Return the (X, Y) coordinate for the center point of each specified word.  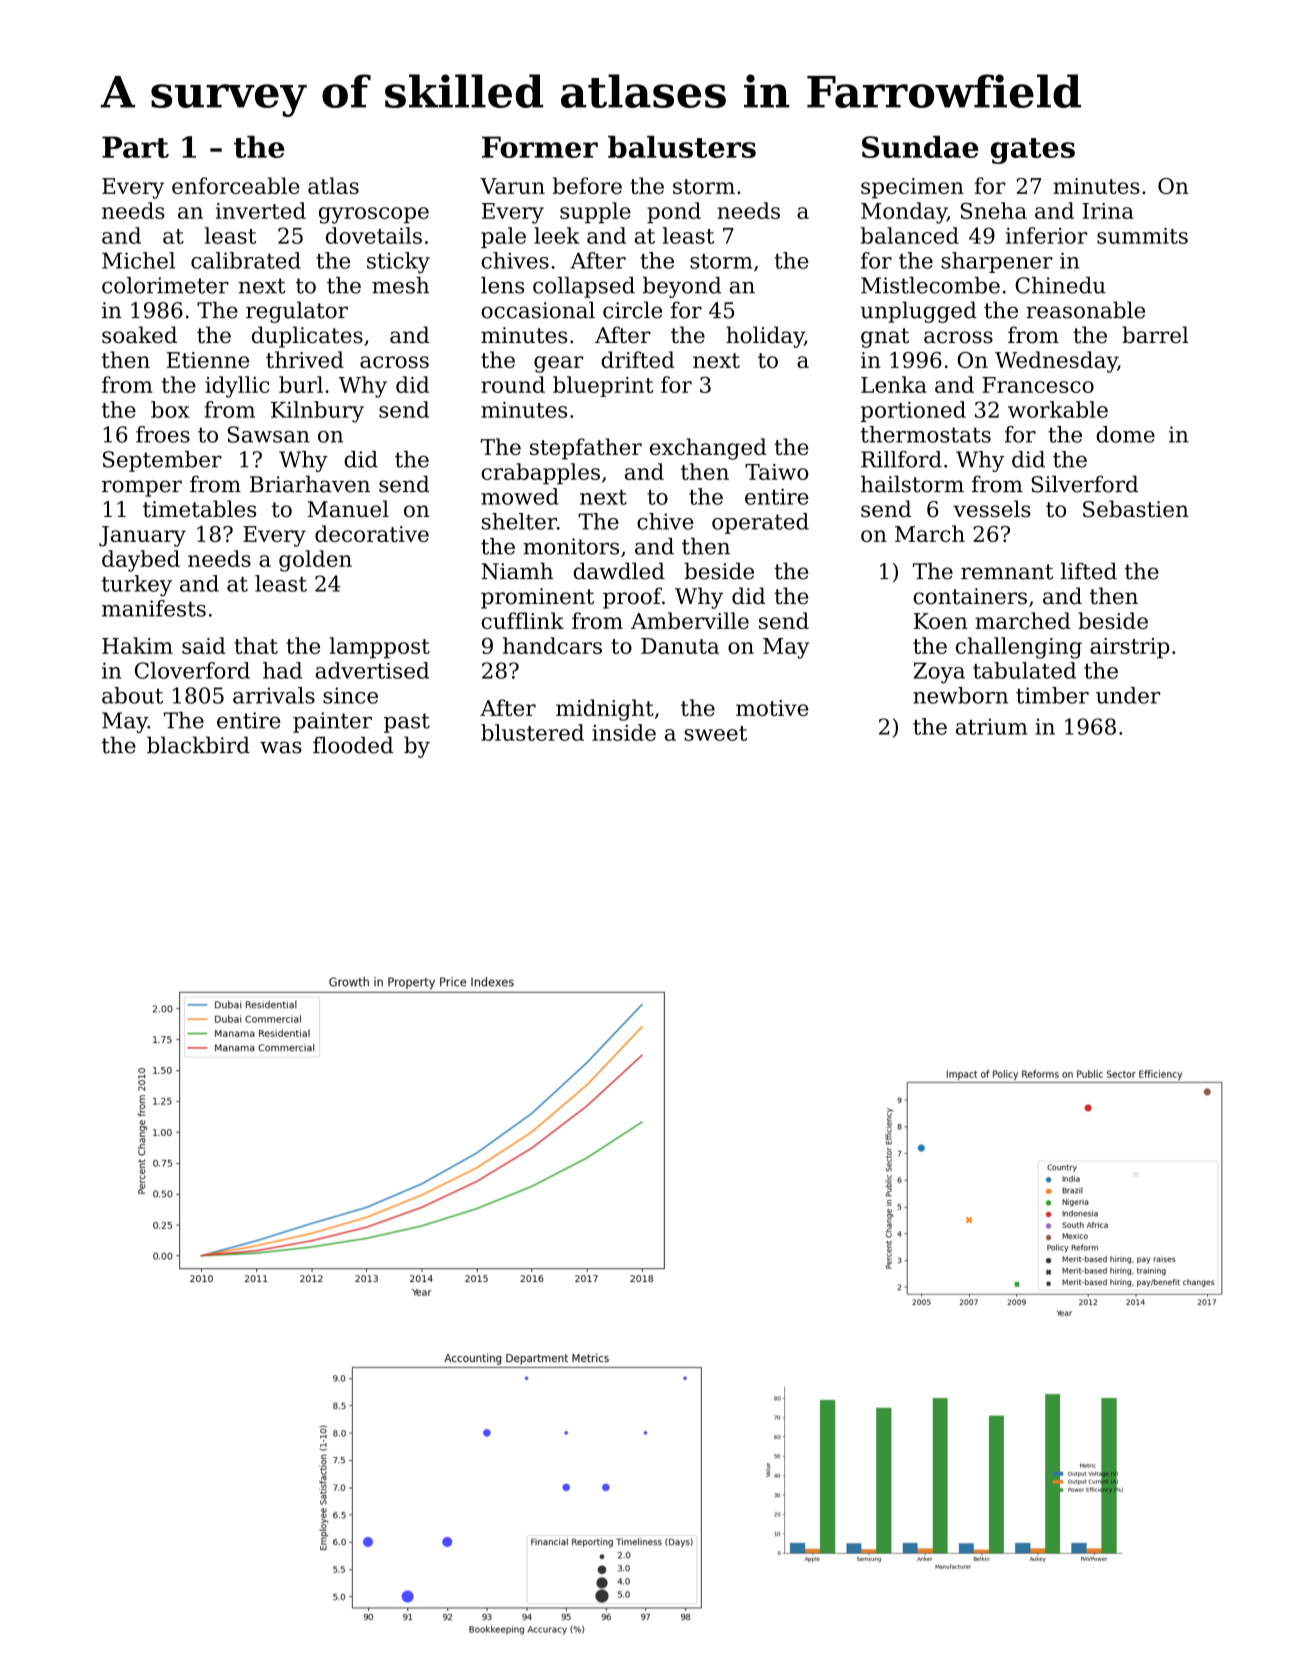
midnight (605, 710)
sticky (398, 263)
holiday (765, 337)
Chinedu (1060, 285)
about (132, 695)
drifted (638, 359)
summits (1142, 236)
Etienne (208, 360)
